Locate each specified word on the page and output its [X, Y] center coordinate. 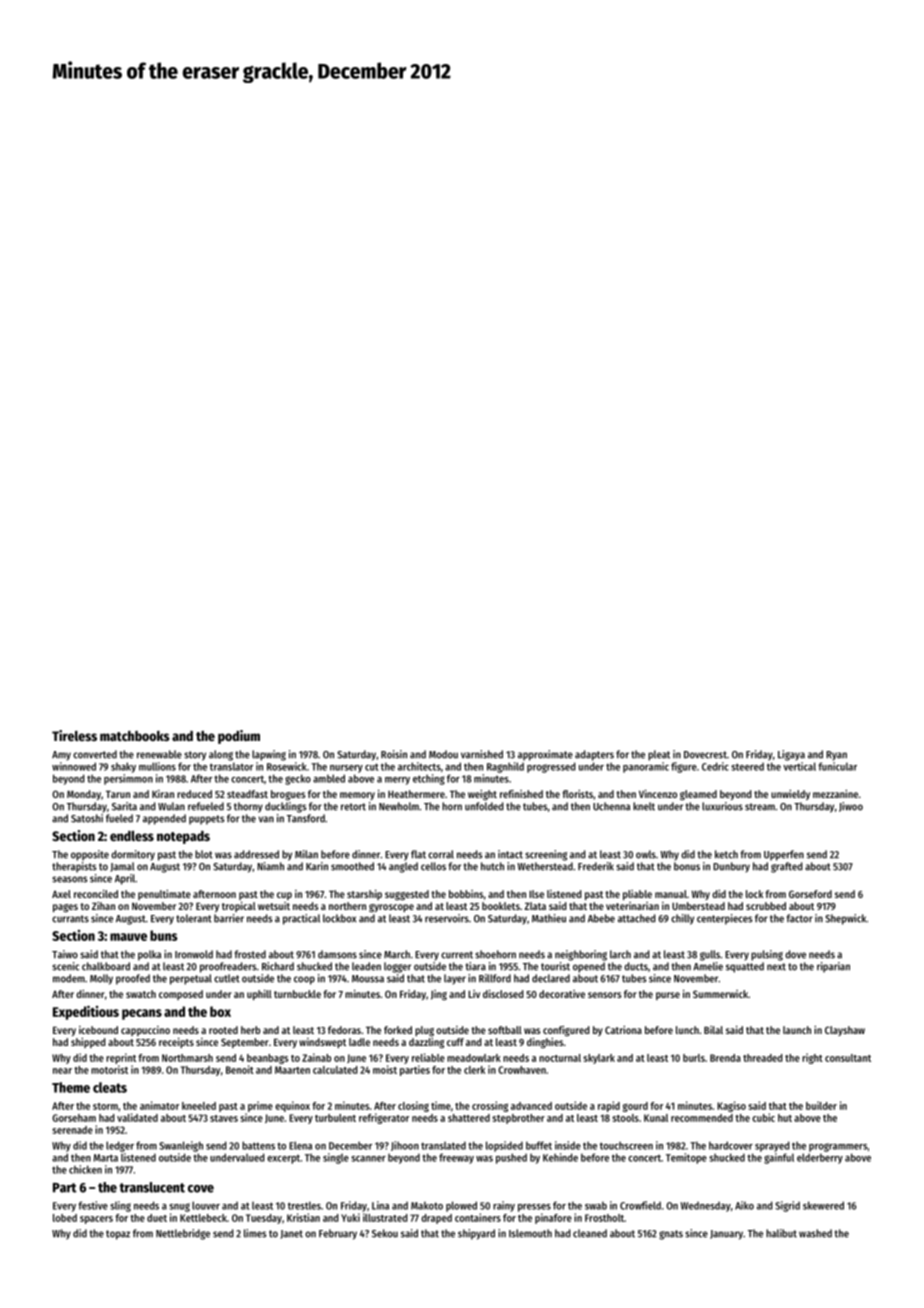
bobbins [466, 894]
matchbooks [135, 736]
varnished [482, 754]
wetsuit [274, 906]
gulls [710, 955]
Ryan [836, 756]
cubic [763, 1117]
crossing [490, 1106]
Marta [106, 1158]
